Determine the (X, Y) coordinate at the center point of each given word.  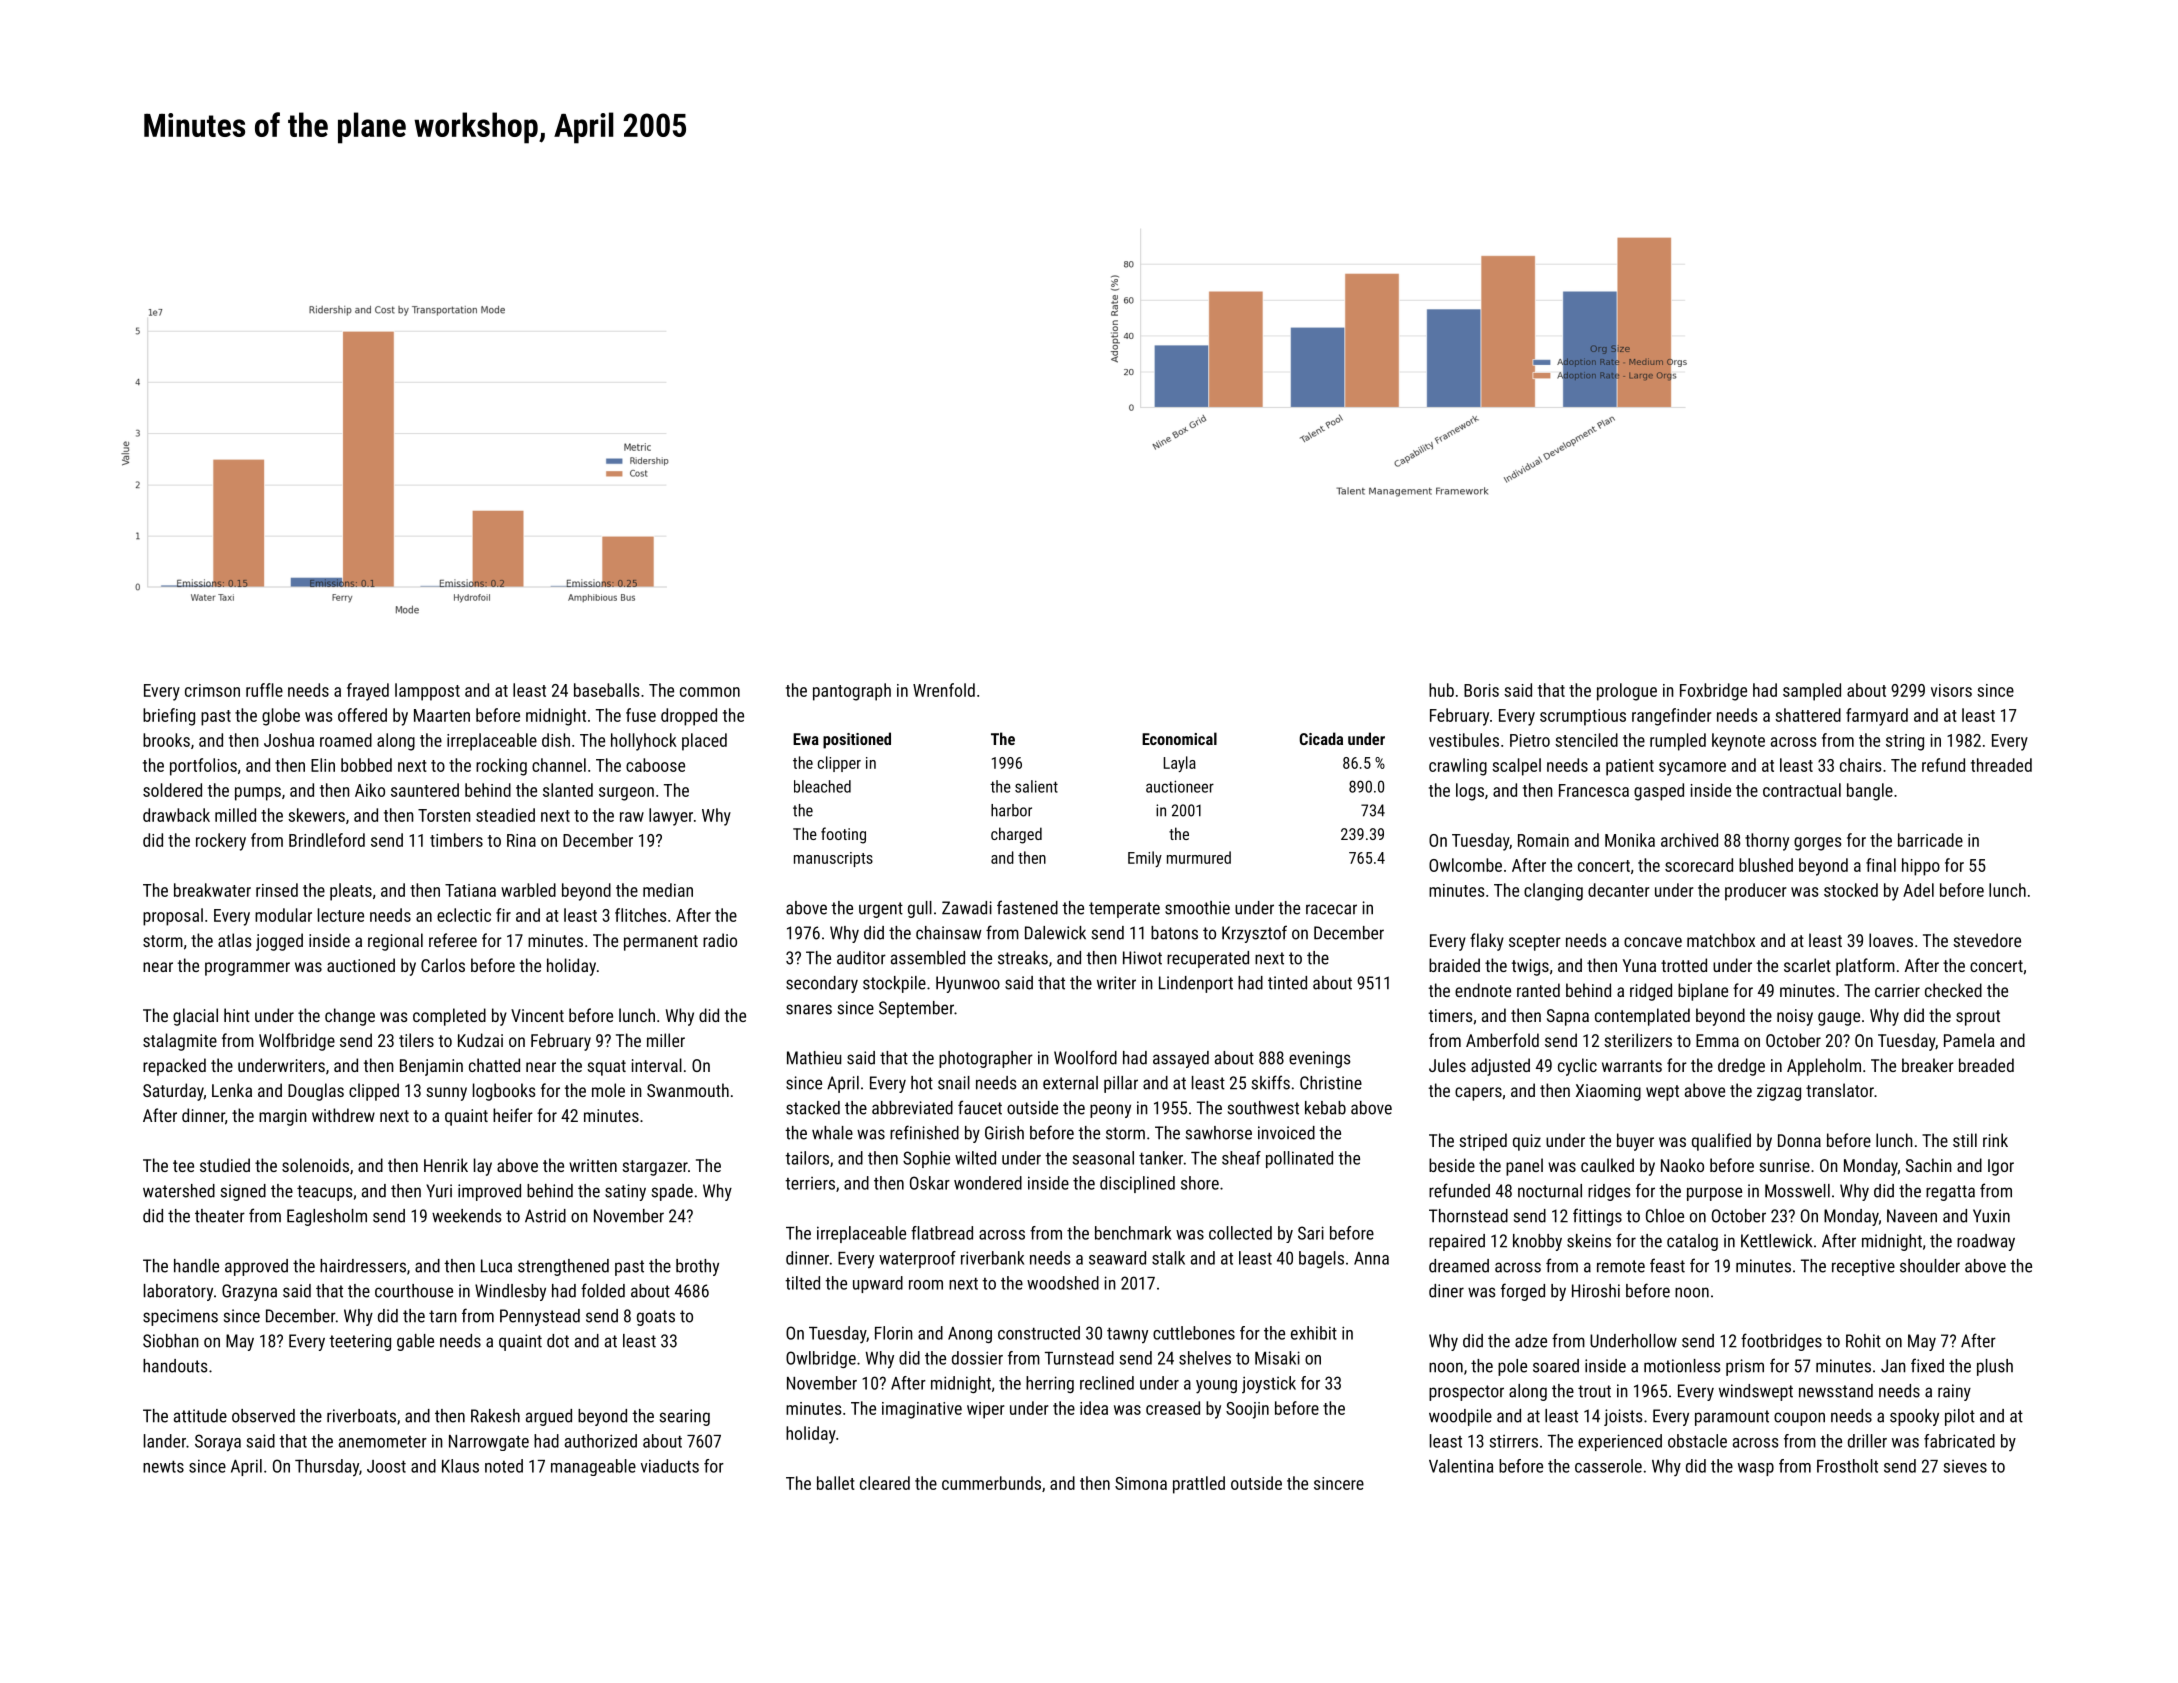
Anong (970, 1335)
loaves (1891, 940)
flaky (1487, 942)
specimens (180, 1317)
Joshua (289, 740)
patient (1630, 767)
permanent (661, 943)
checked (1953, 990)
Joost (386, 1466)
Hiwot (1142, 958)
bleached (822, 786)
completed (449, 1017)
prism (1745, 1367)
